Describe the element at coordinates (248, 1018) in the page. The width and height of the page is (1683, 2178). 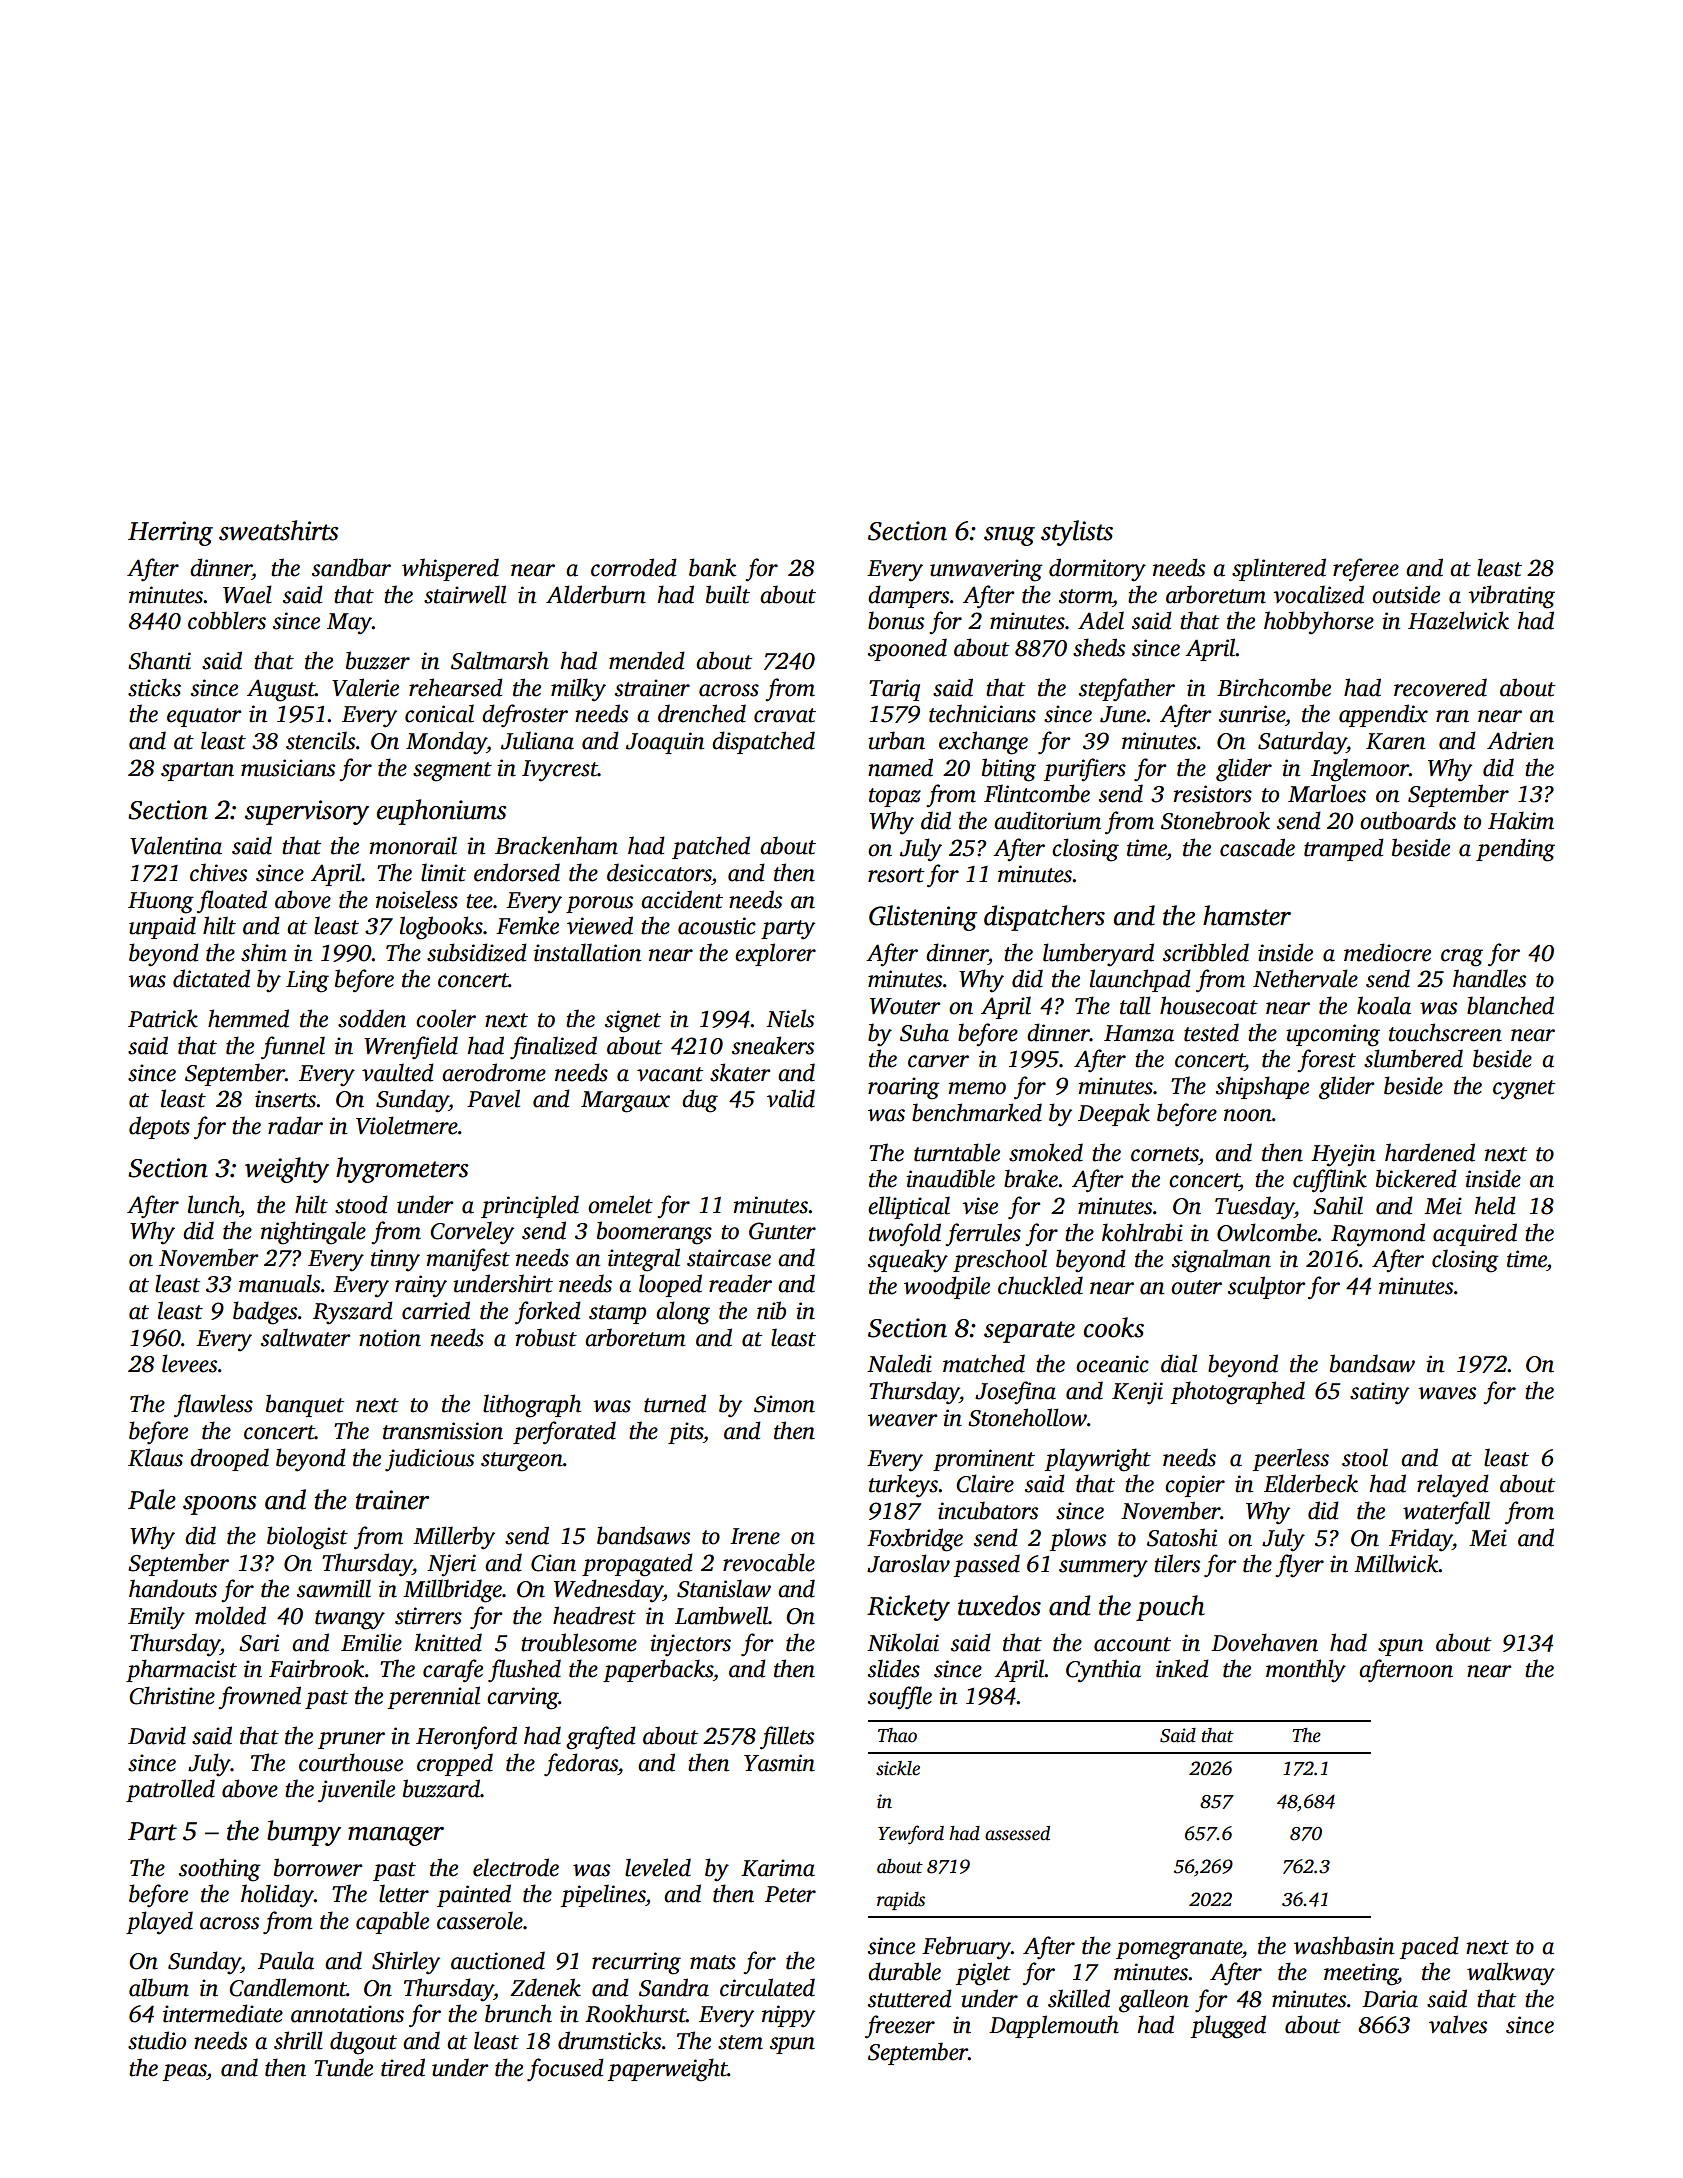
I see `hemmed` at that location.
